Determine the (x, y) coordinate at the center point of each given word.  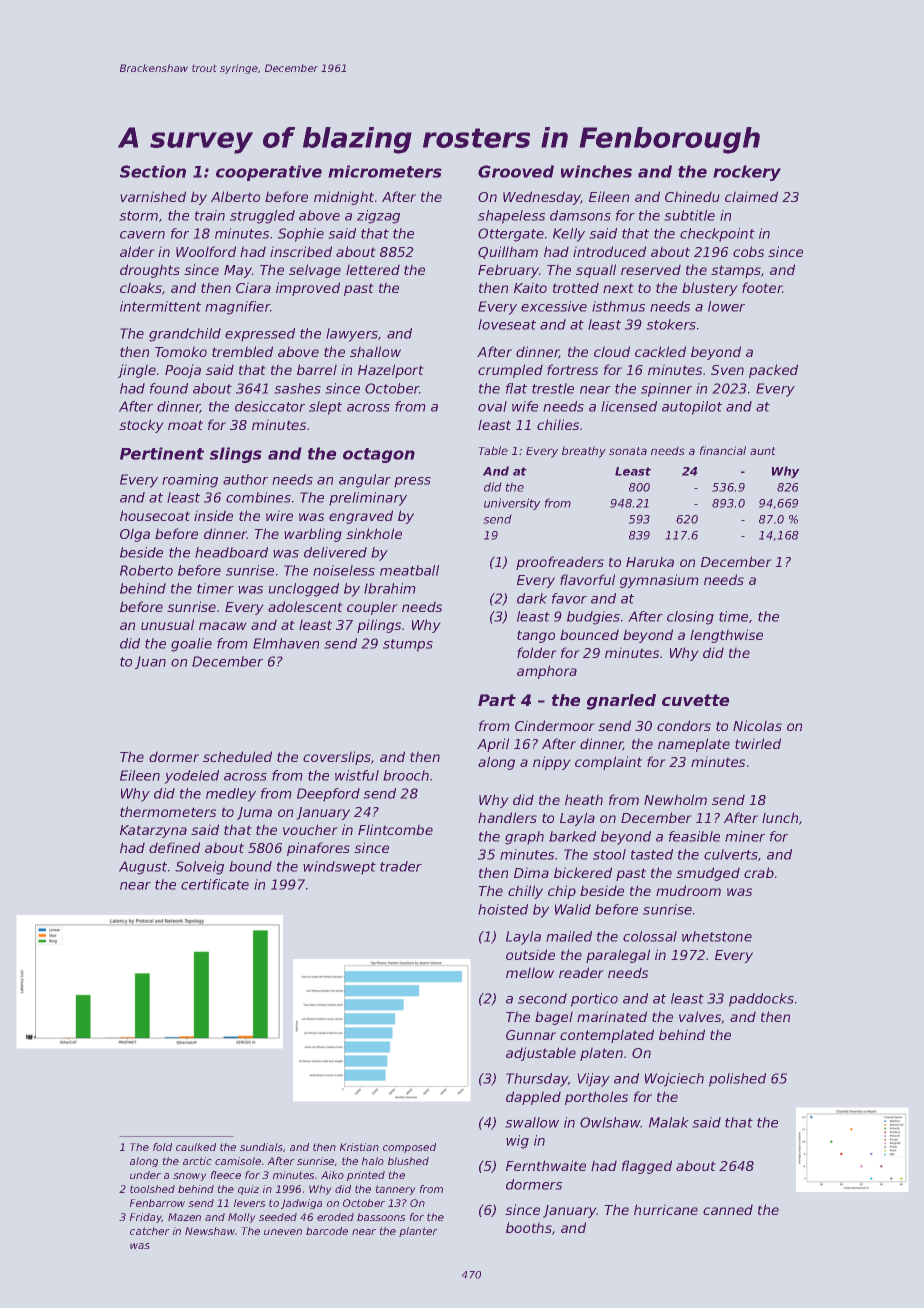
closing (690, 618)
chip (562, 892)
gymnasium (659, 581)
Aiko (332, 1175)
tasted (652, 854)
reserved (651, 269)
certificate (215, 884)
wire (279, 515)
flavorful (587, 579)
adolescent (305, 606)
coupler (372, 608)
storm (138, 216)
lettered (373, 269)
